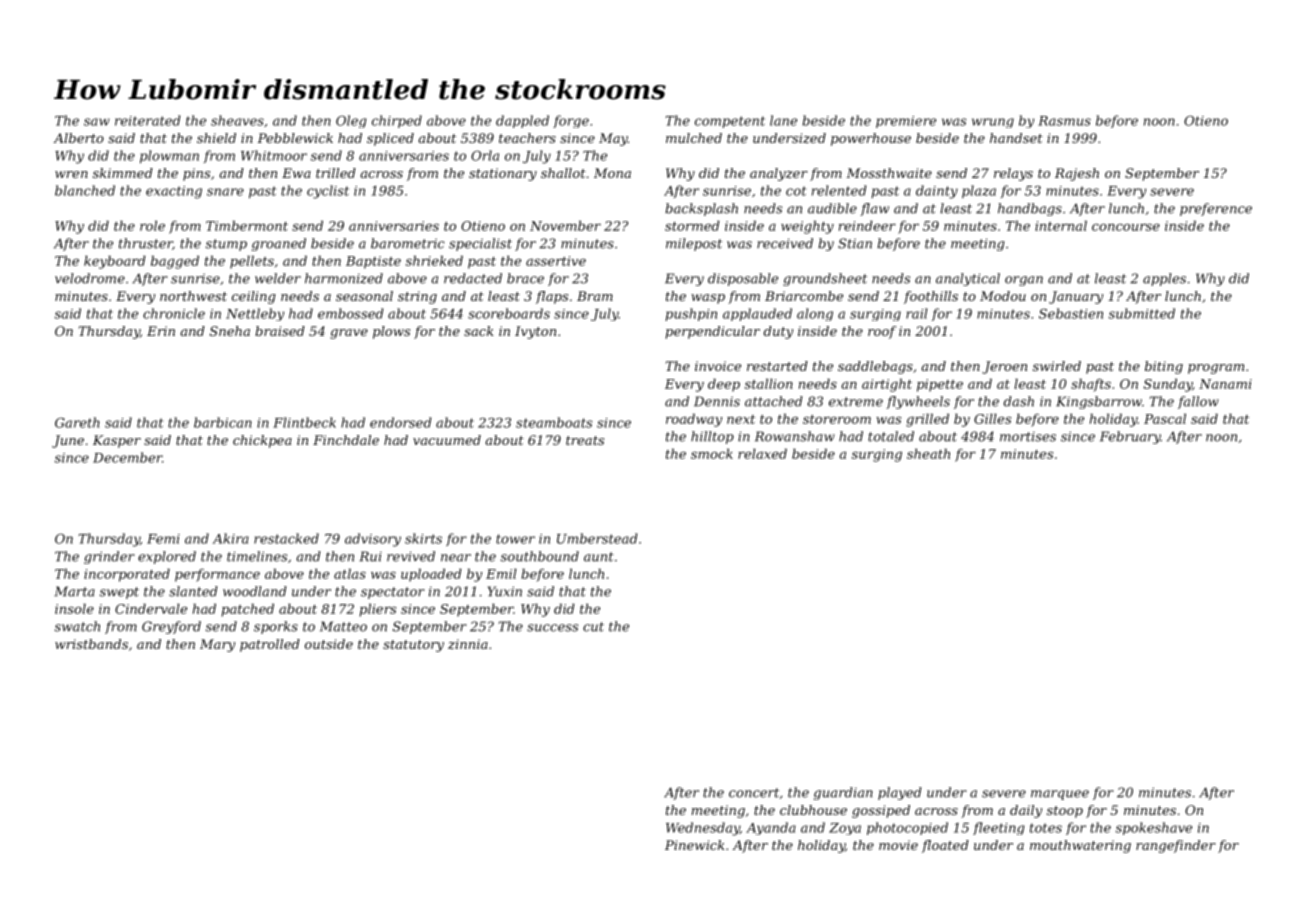 This screenshot has width=1308, height=924. I want to click on hilltop, so click(712, 437).
